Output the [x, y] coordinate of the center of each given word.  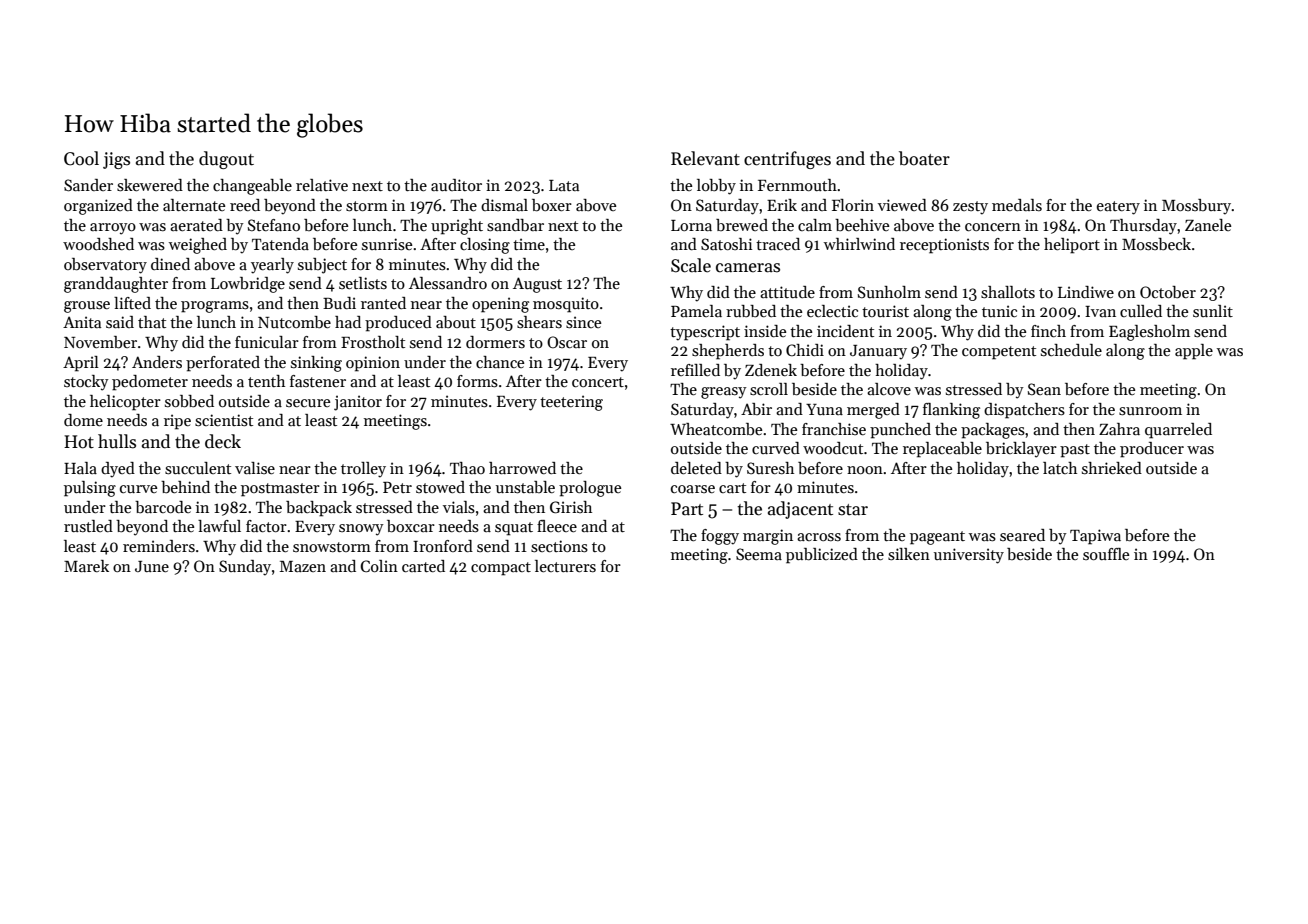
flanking [951, 411]
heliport [1072, 246]
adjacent [800, 510]
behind [185, 487]
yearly [272, 266]
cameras [748, 268]
